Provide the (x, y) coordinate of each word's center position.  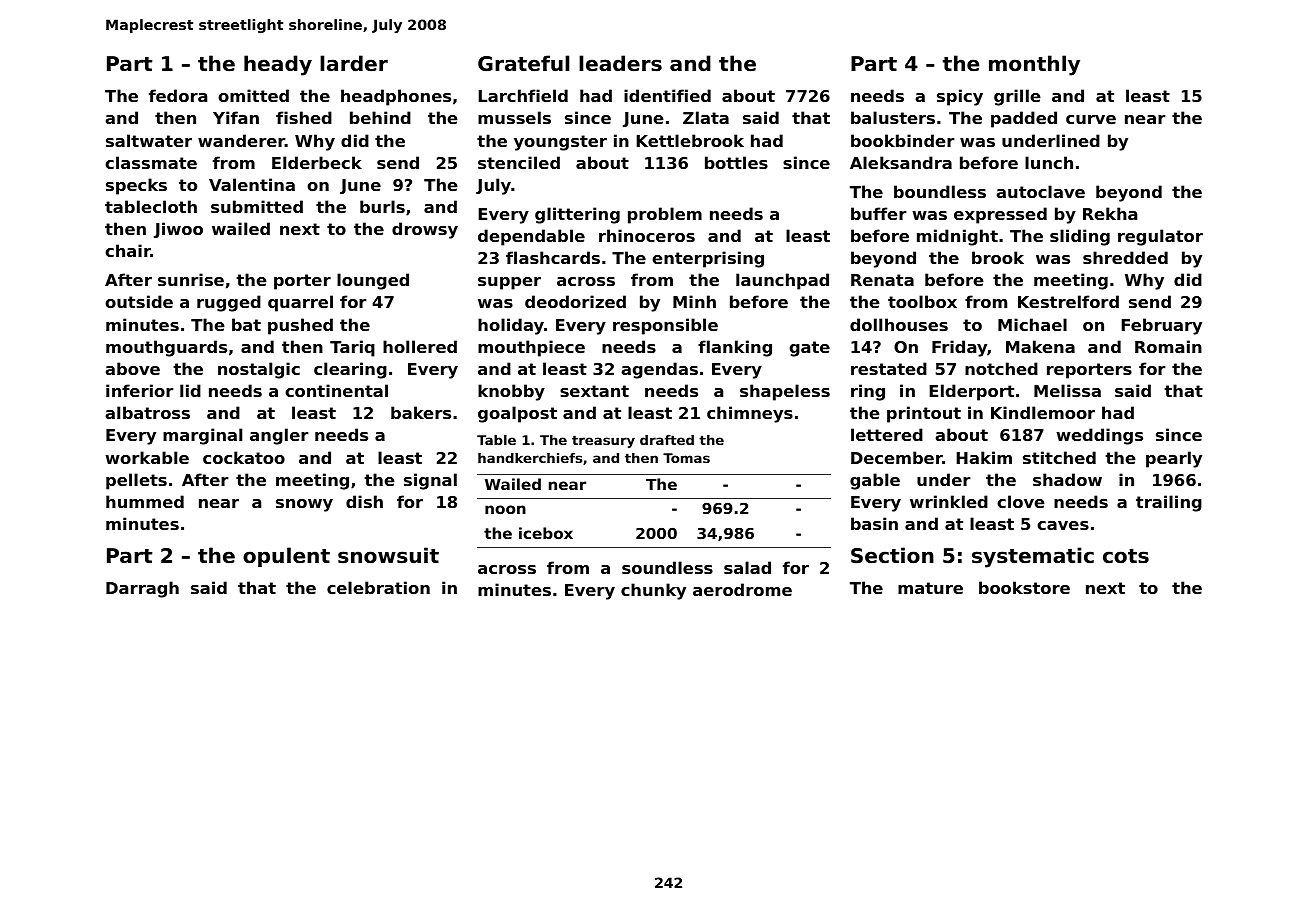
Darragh (142, 589)
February (1161, 326)
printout (924, 414)
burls (382, 206)
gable (875, 481)
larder (354, 63)
